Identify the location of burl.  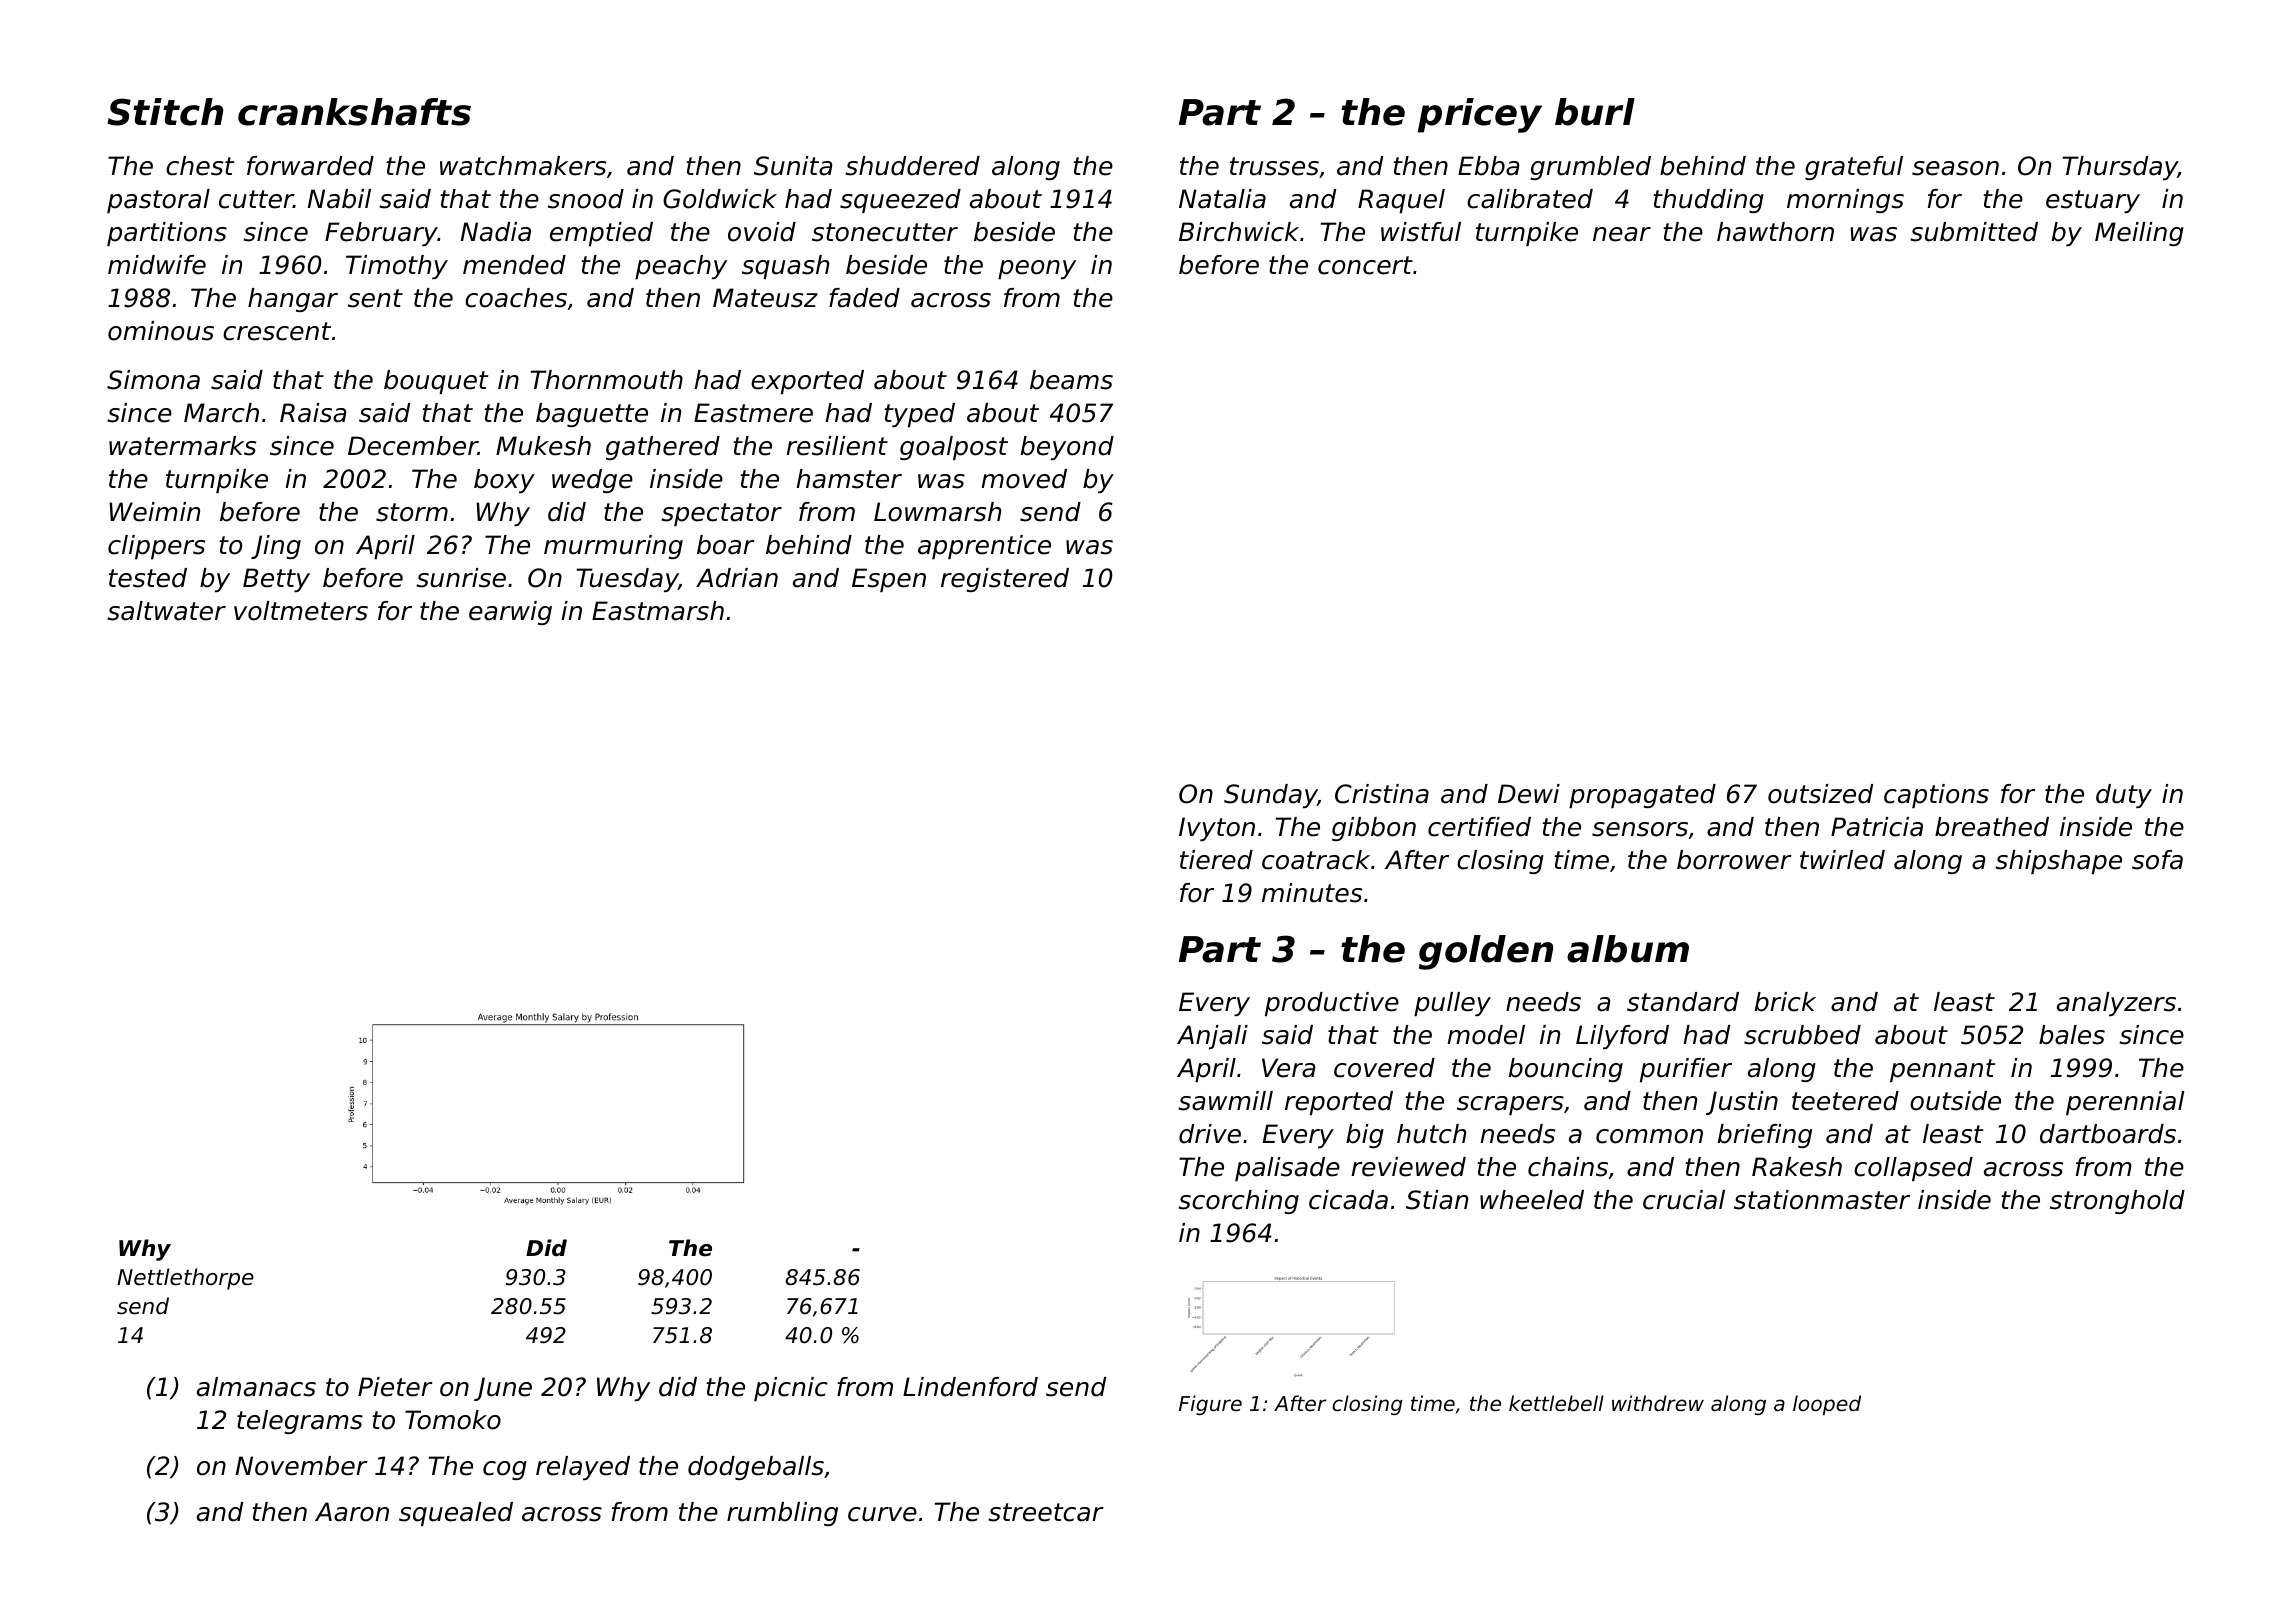
(1595, 112).
